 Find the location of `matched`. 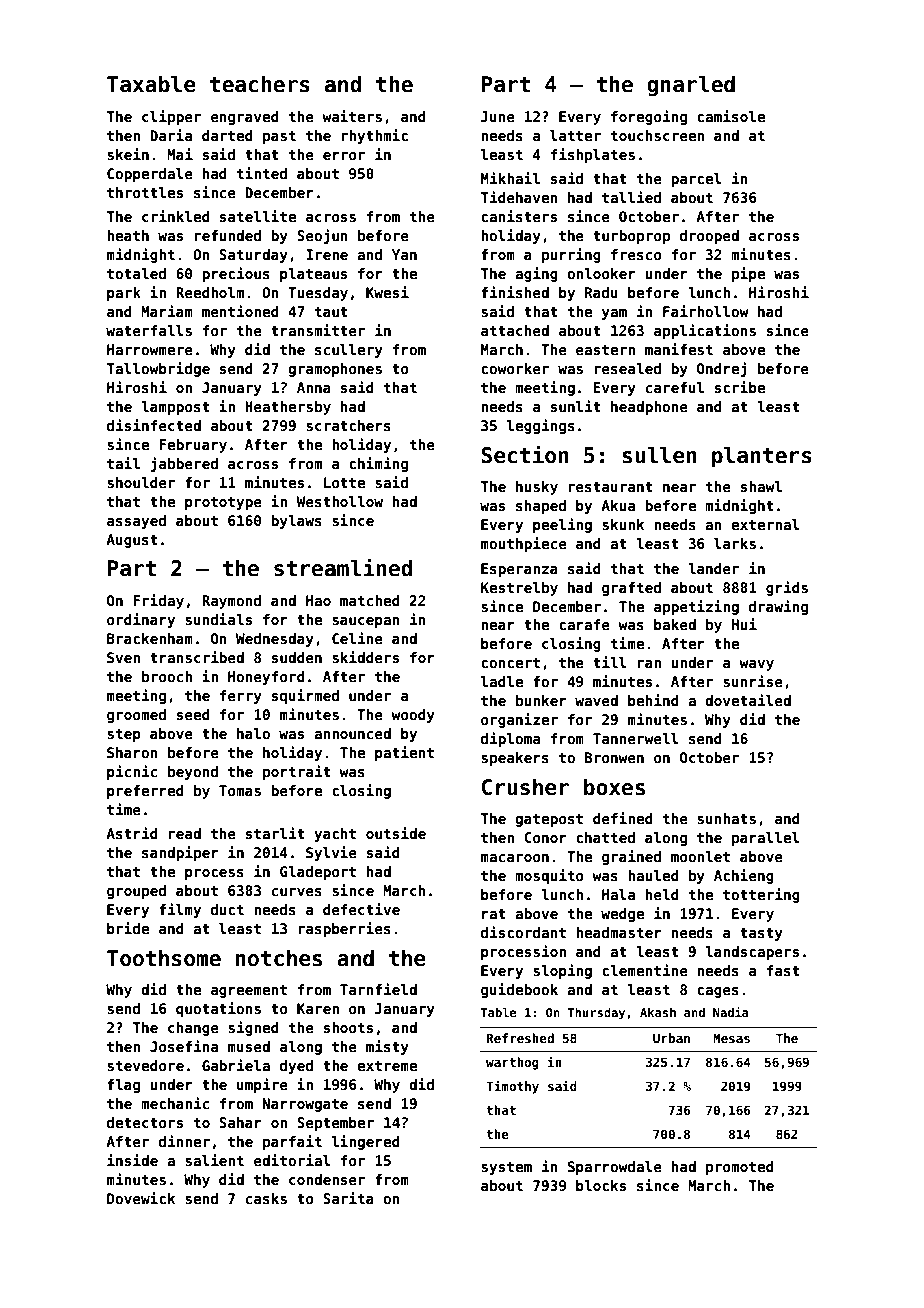

matched is located at coordinates (370, 600).
